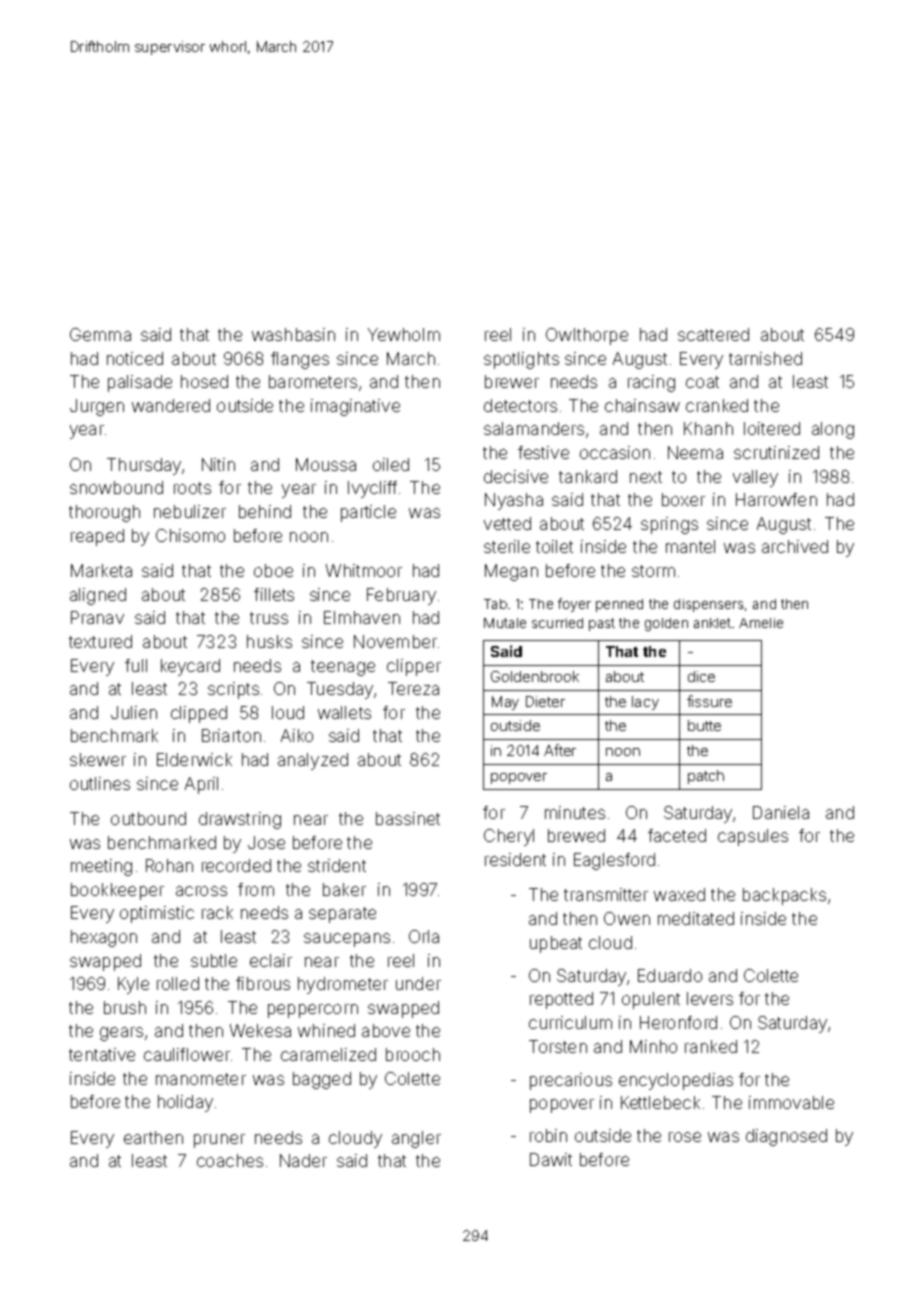  Describe the element at coordinates (708, 605) in the screenshot. I see `dispensers` at that location.
